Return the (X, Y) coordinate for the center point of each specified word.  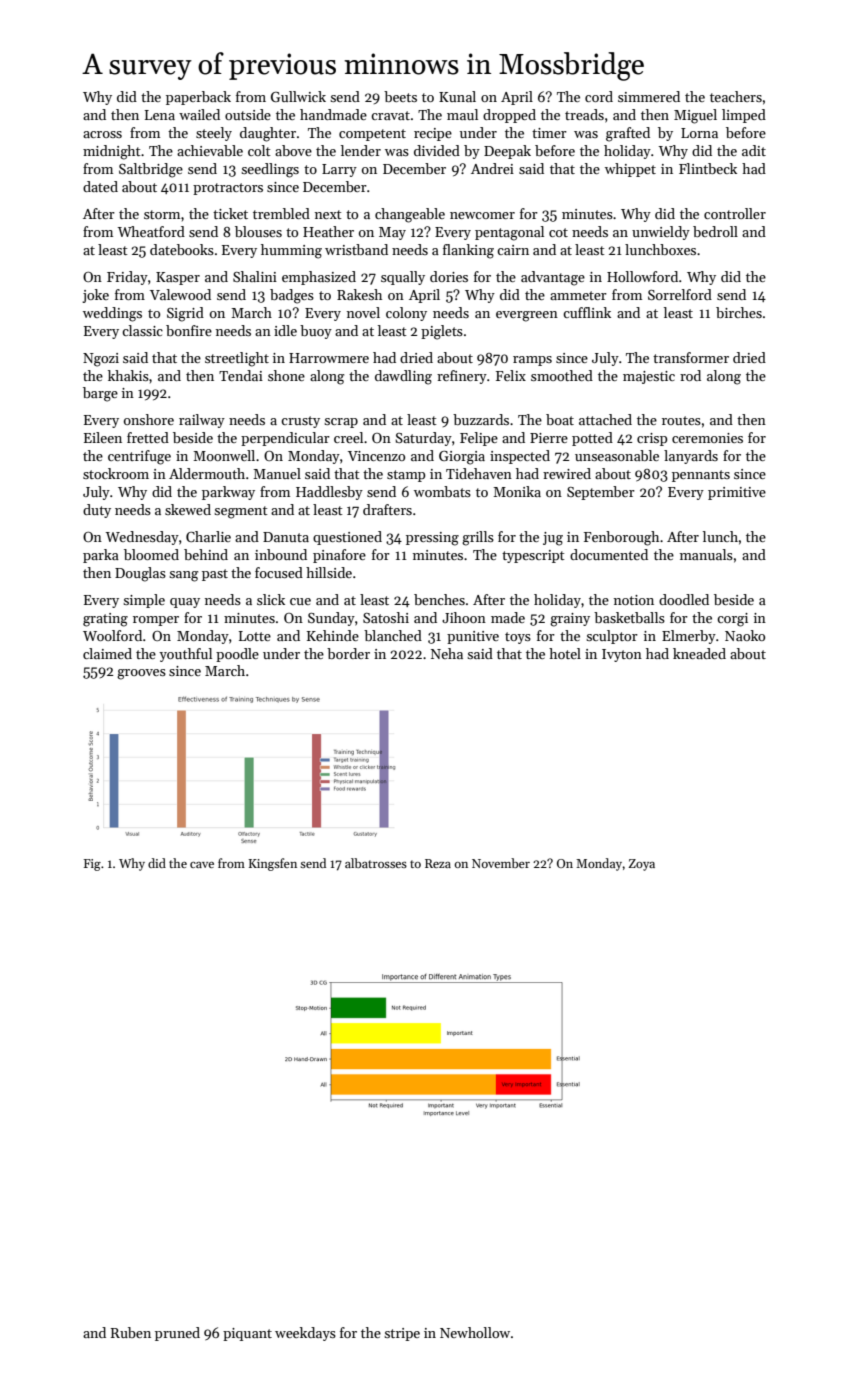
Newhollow (475, 1332)
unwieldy (661, 233)
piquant (247, 1334)
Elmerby (689, 637)
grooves (141, 674)
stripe (402, 1334)
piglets (442, 332)
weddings (112, 314)
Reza (438, 863)
